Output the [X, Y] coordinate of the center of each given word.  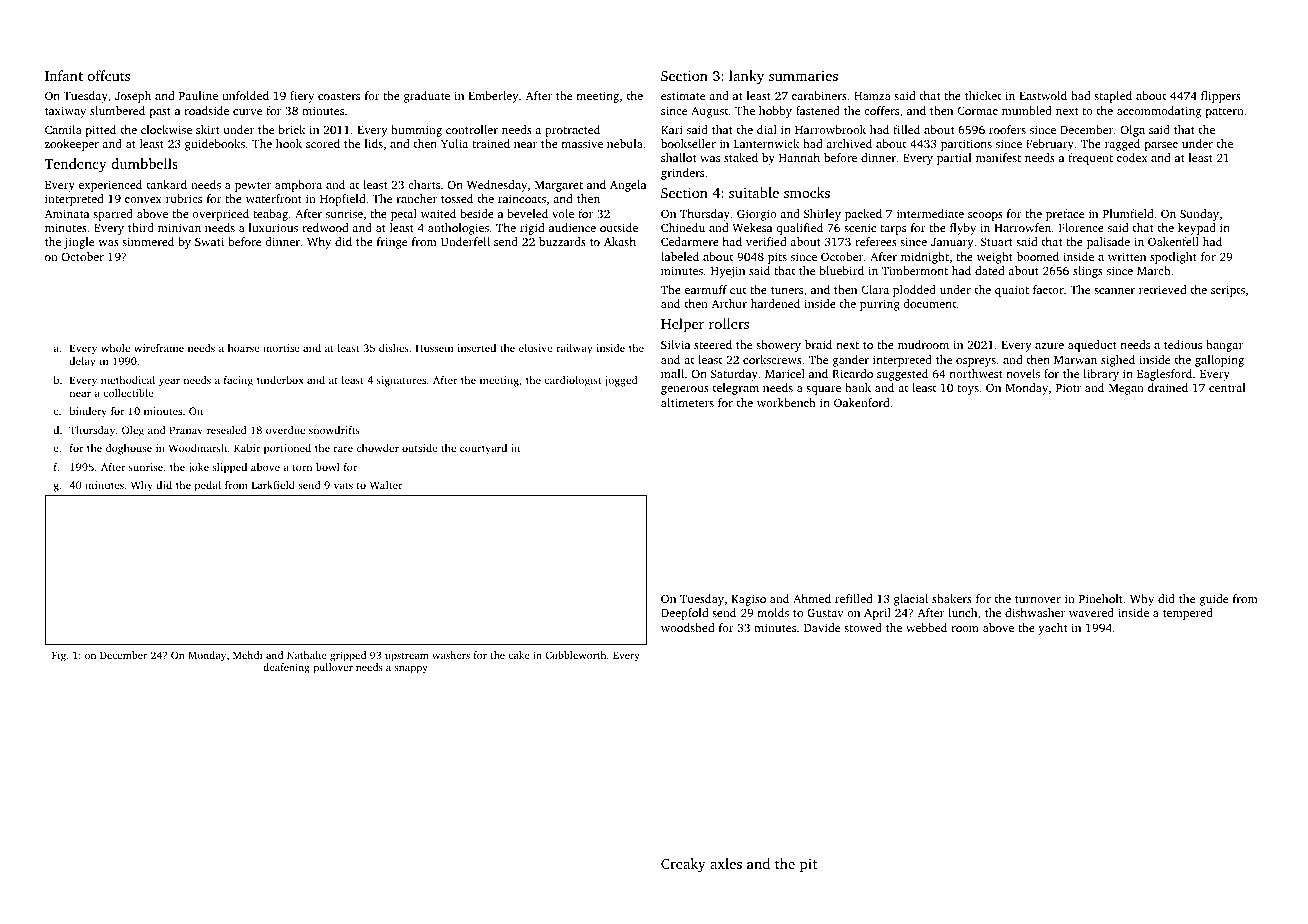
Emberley [493, 97]
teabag [270, 215]
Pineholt [1101, 598]
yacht [1053, 629]
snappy [411, 669]
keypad [1197, 229]
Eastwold [1043, 95]
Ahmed [812, 598]
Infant [64, 75]
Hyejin [728, 272]
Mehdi [247, 655]
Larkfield [273, 485]
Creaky [683, 865]
